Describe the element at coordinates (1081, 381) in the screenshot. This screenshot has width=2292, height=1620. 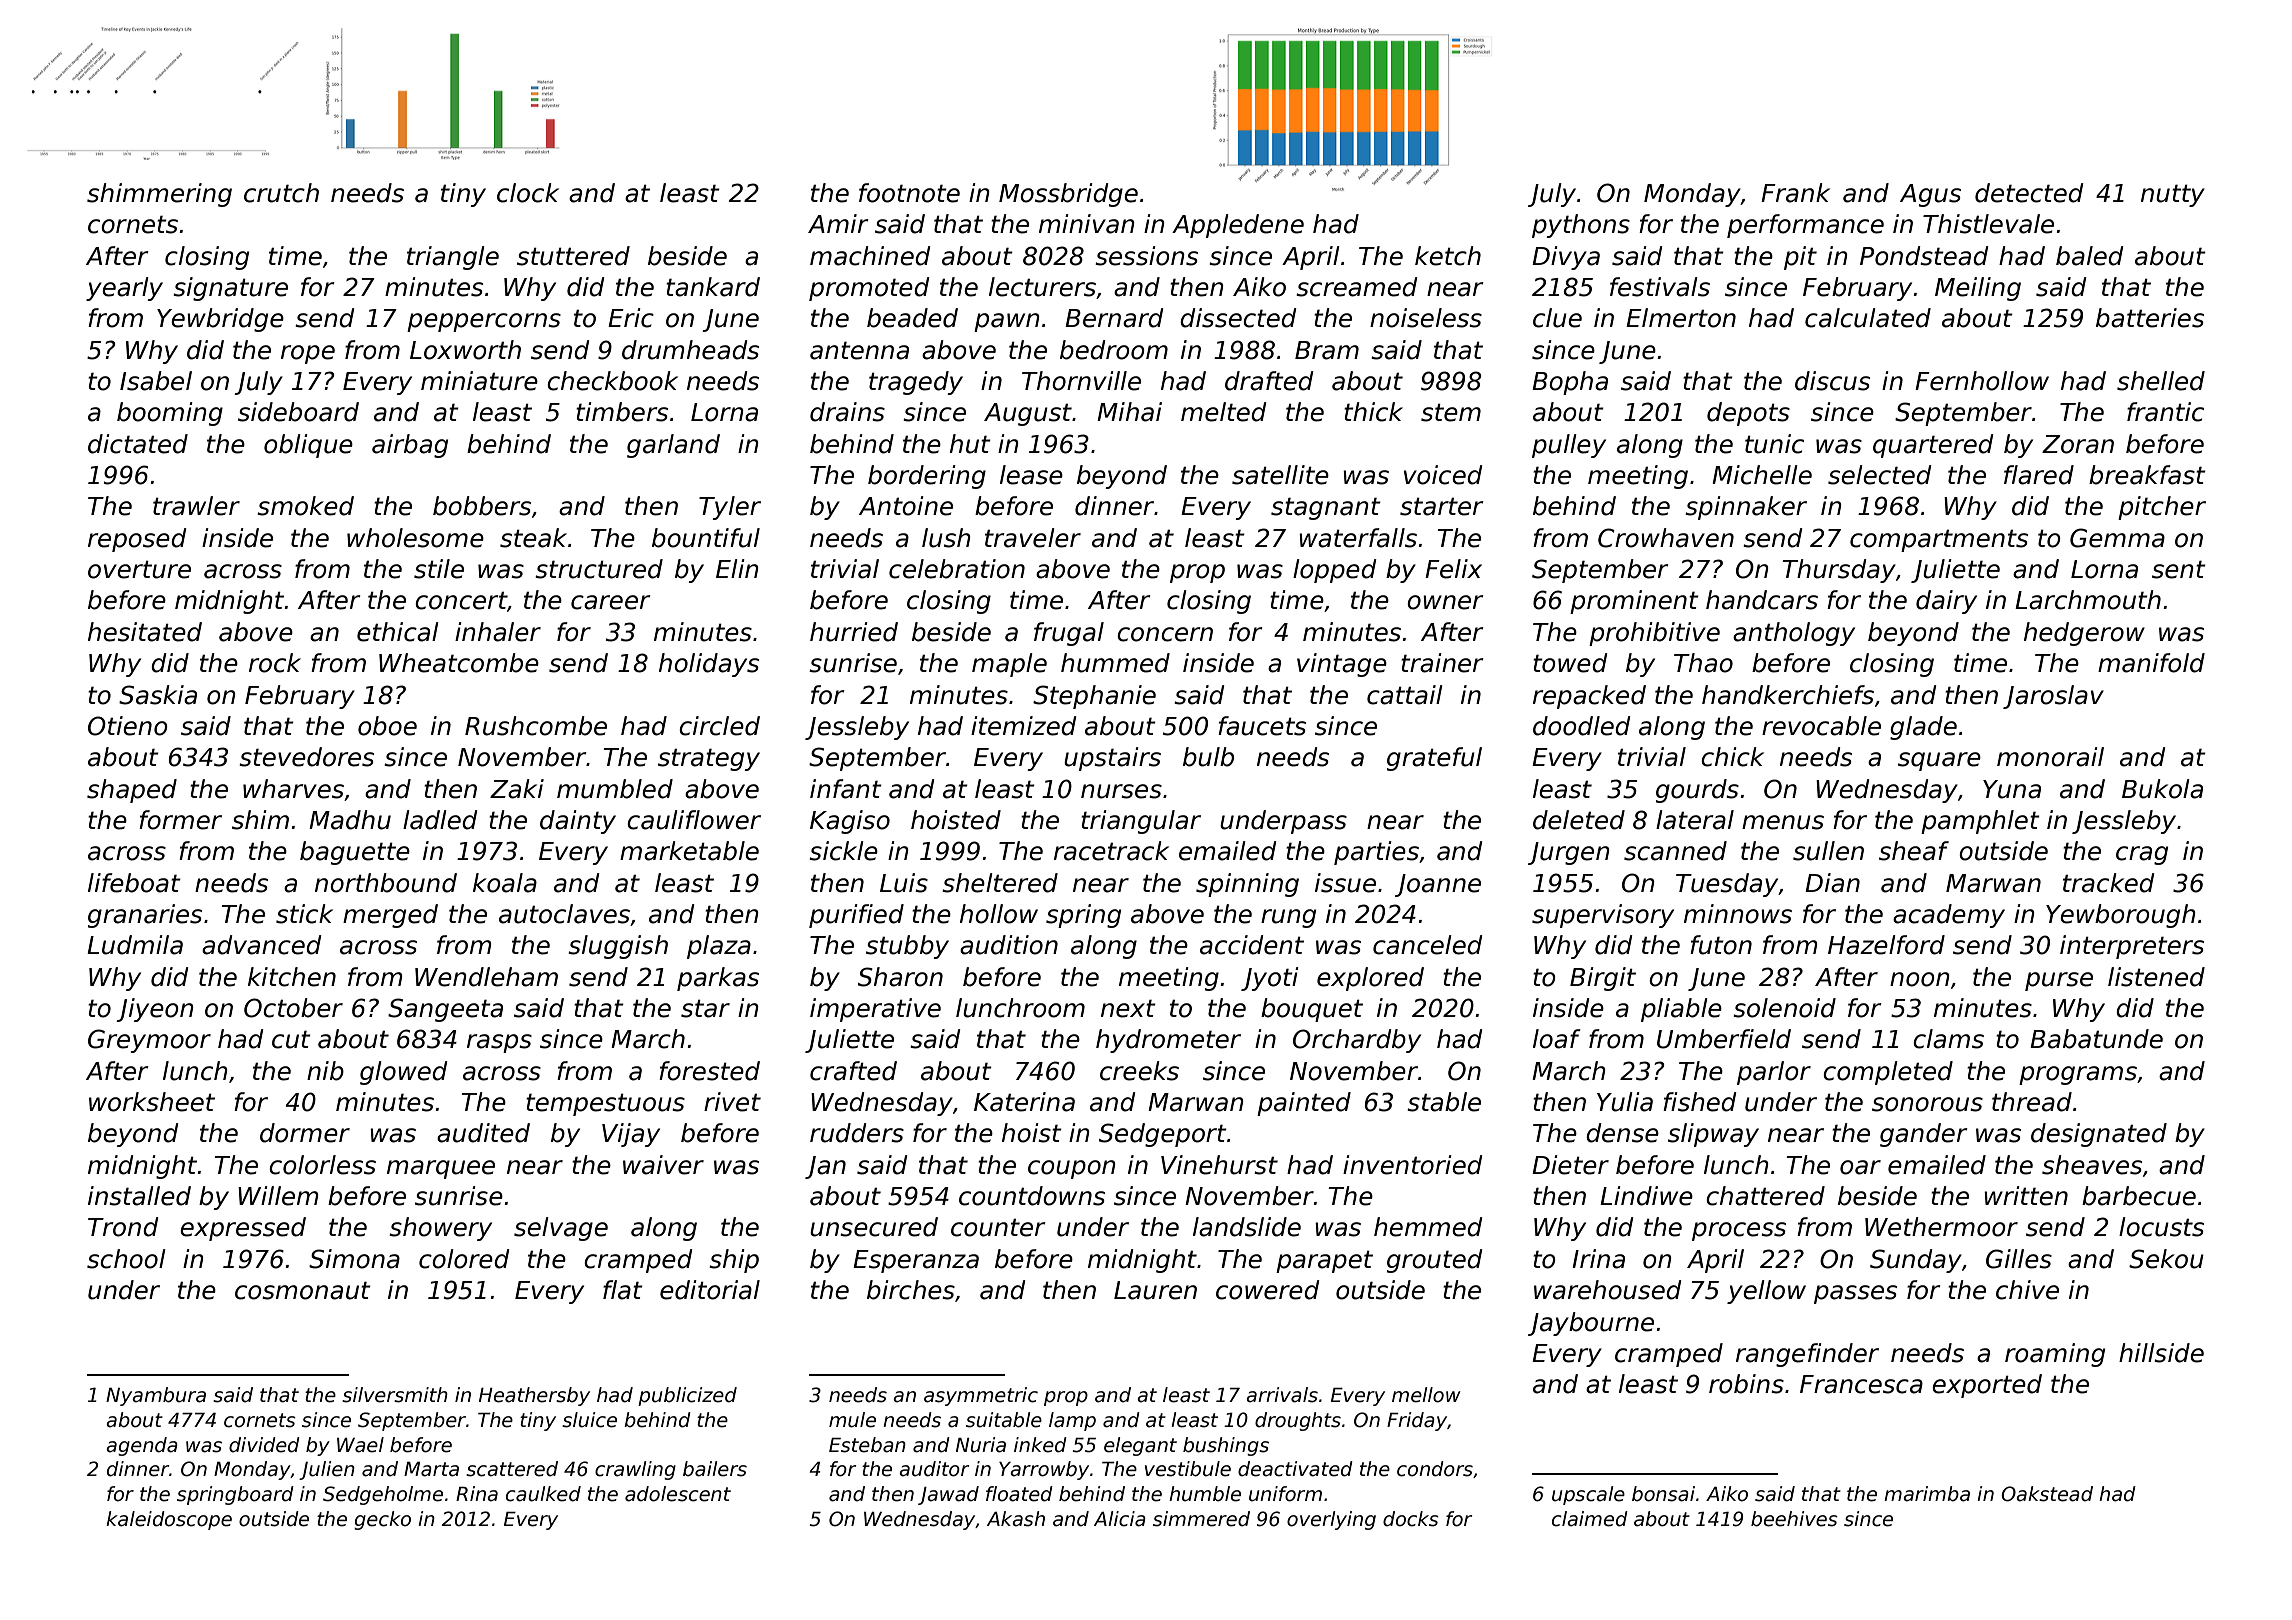
I see `Thornville` at that location.
